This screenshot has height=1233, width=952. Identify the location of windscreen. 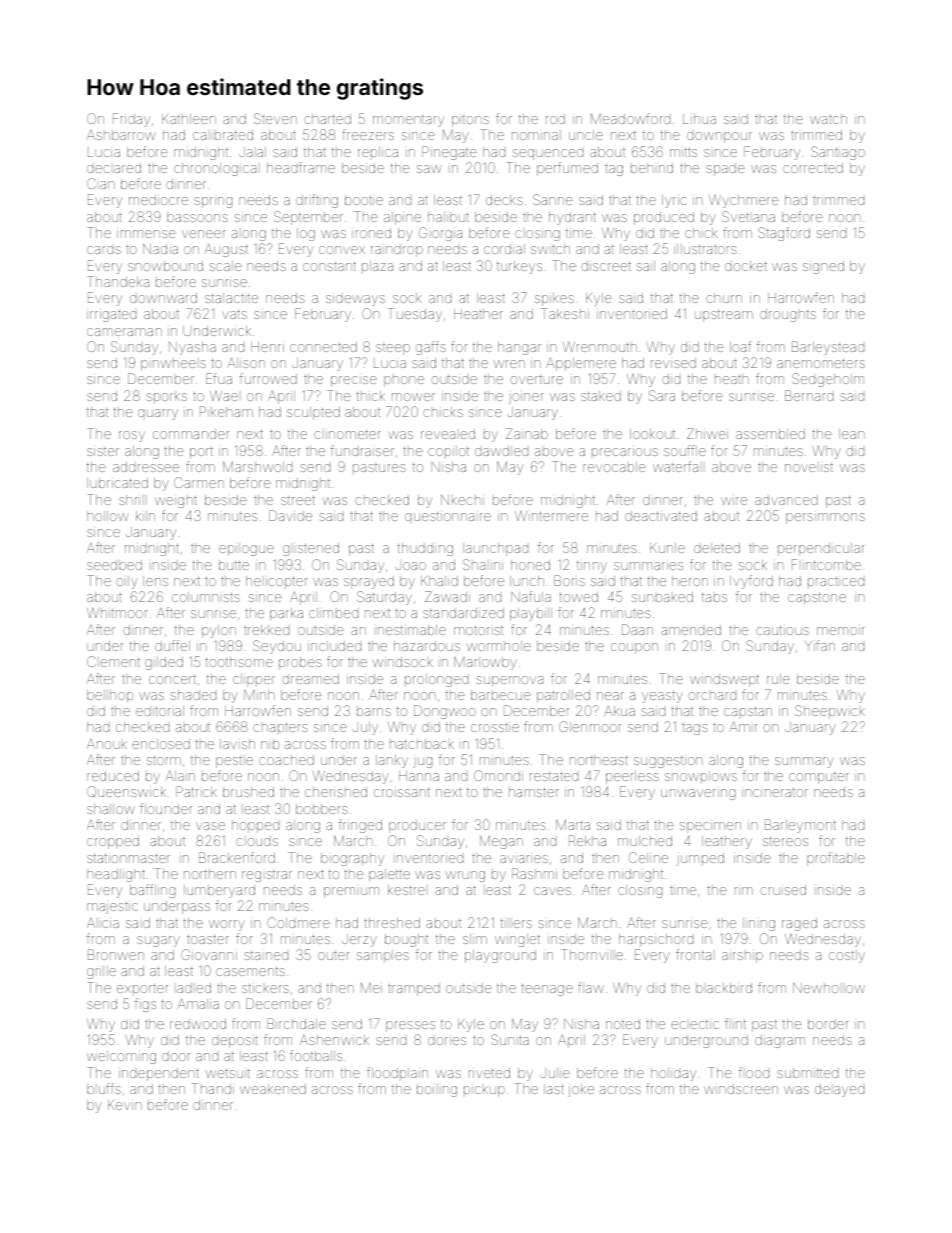
(741, 1089).
